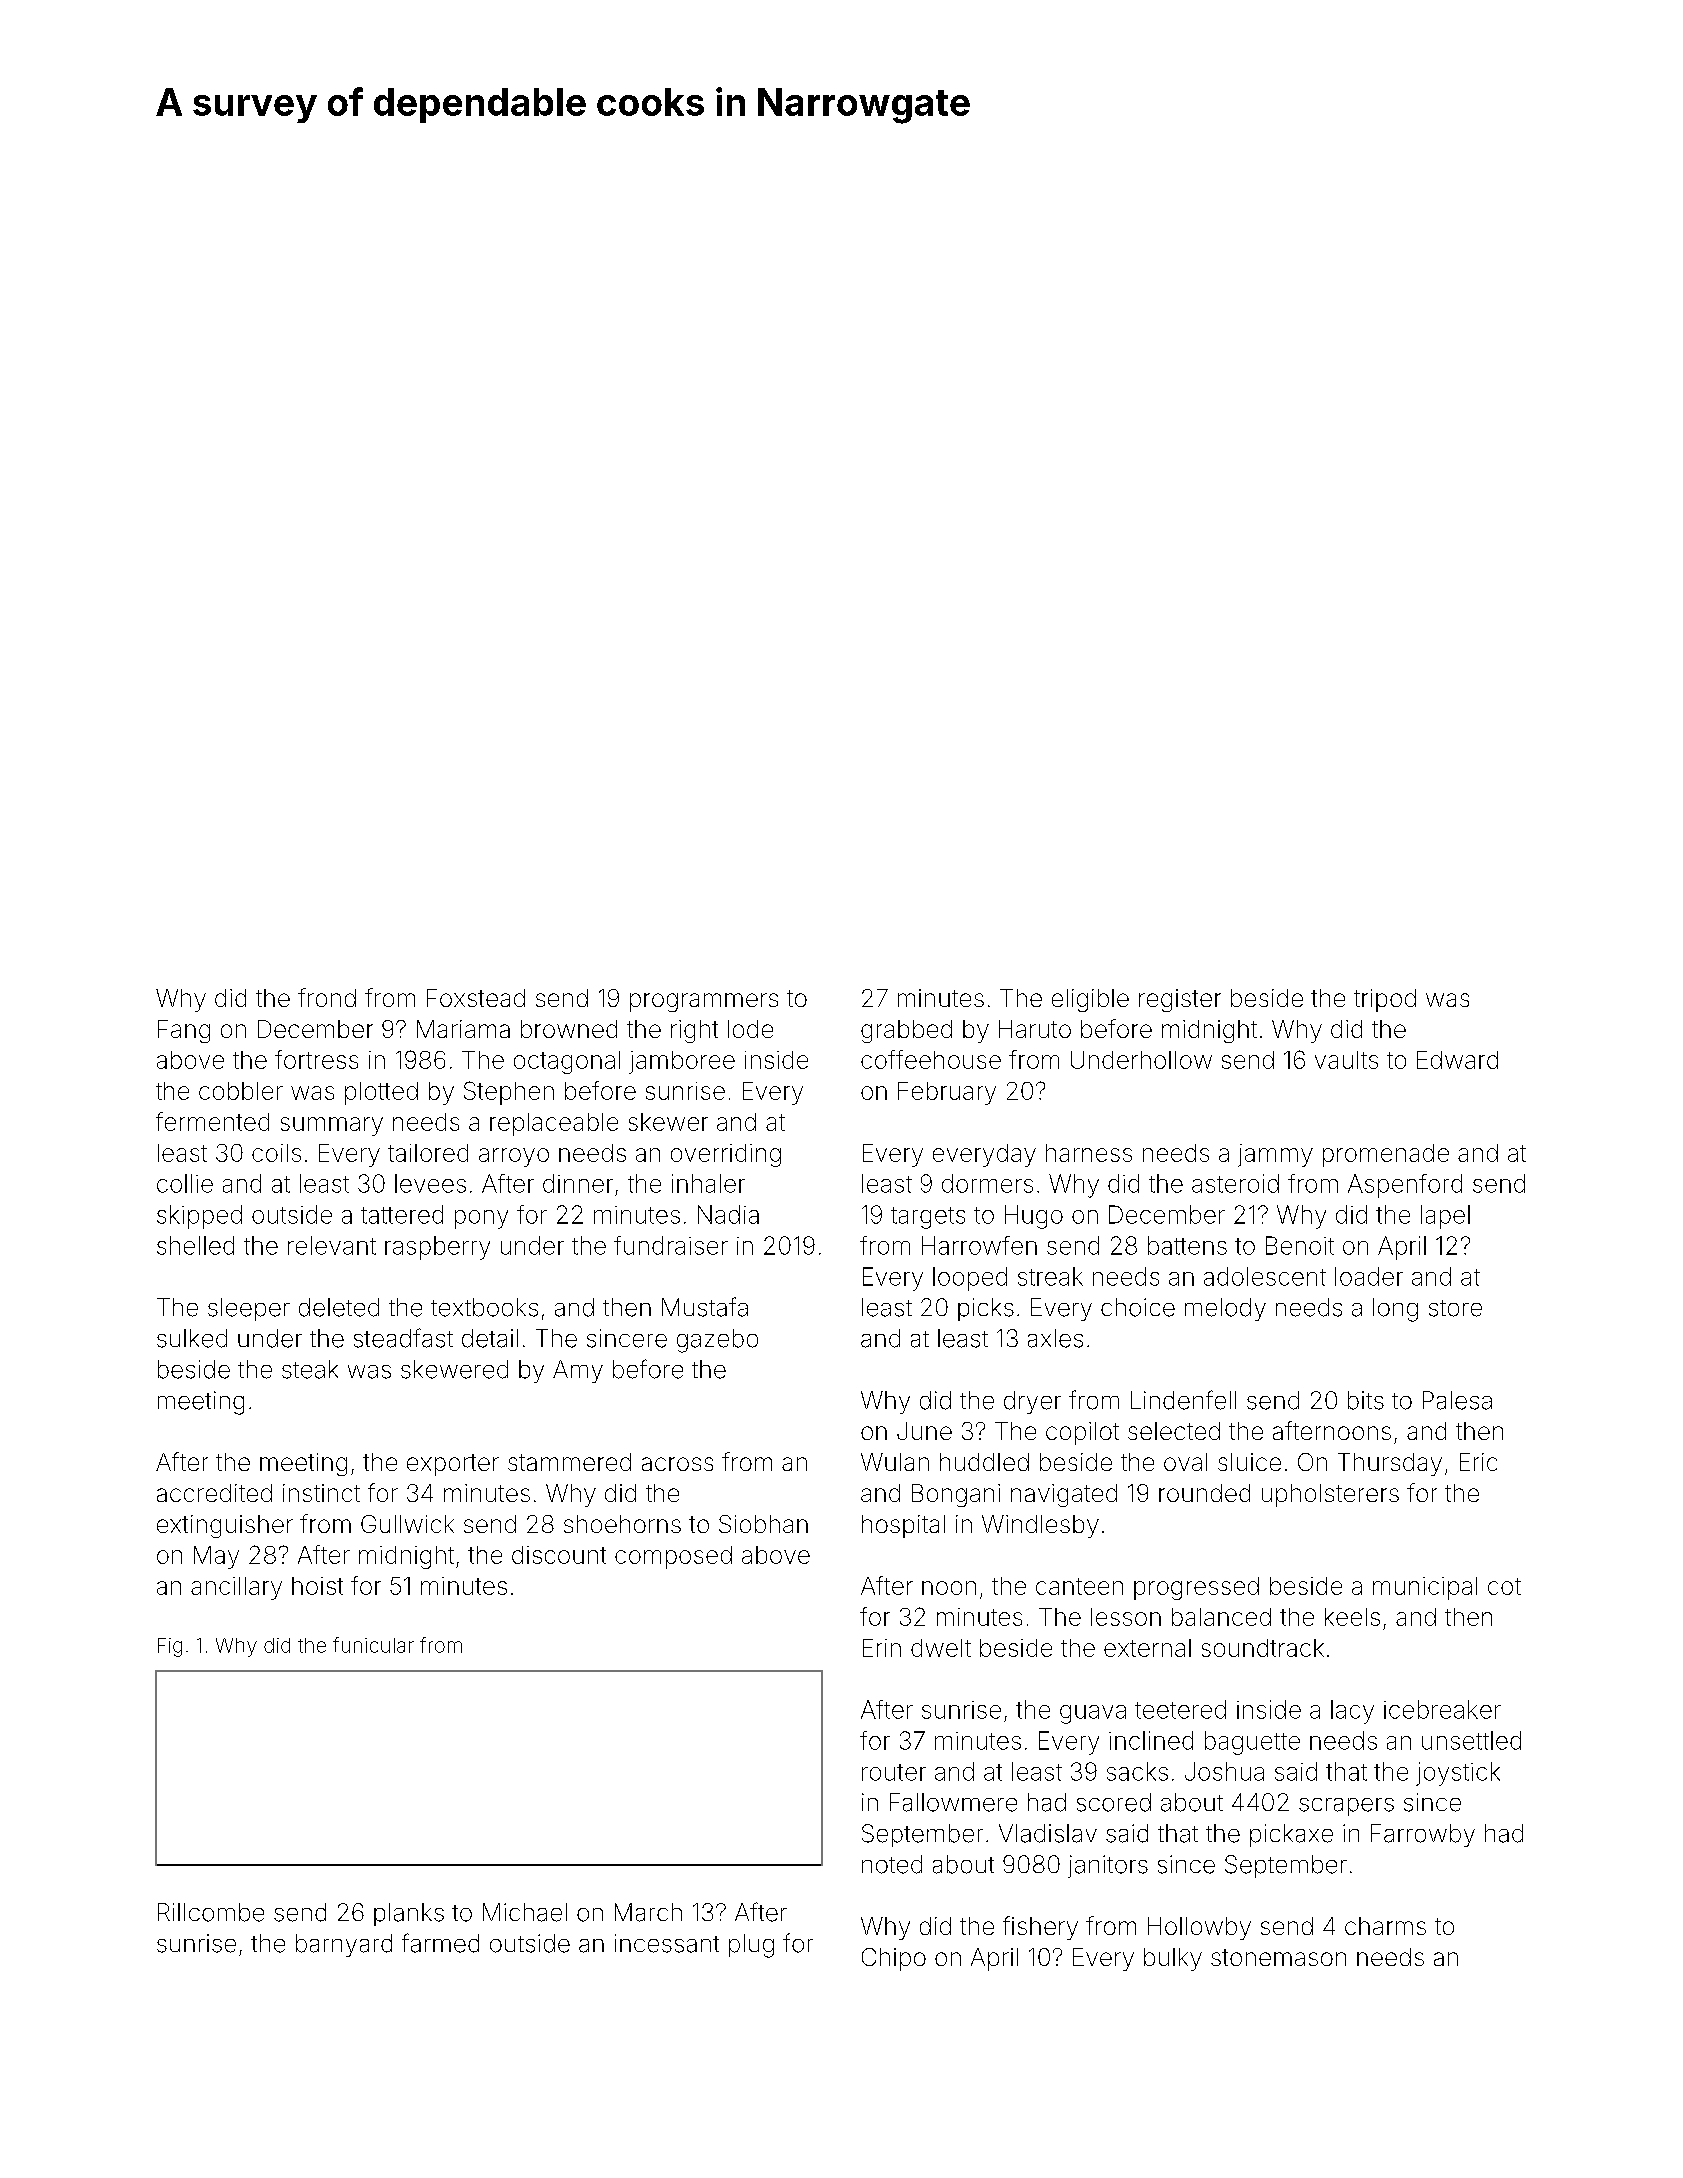 This screenshot has height=2178, width=1683. Describe the element at coordinates (409, 1914) in the screenshot. I see `planks` at that location.
